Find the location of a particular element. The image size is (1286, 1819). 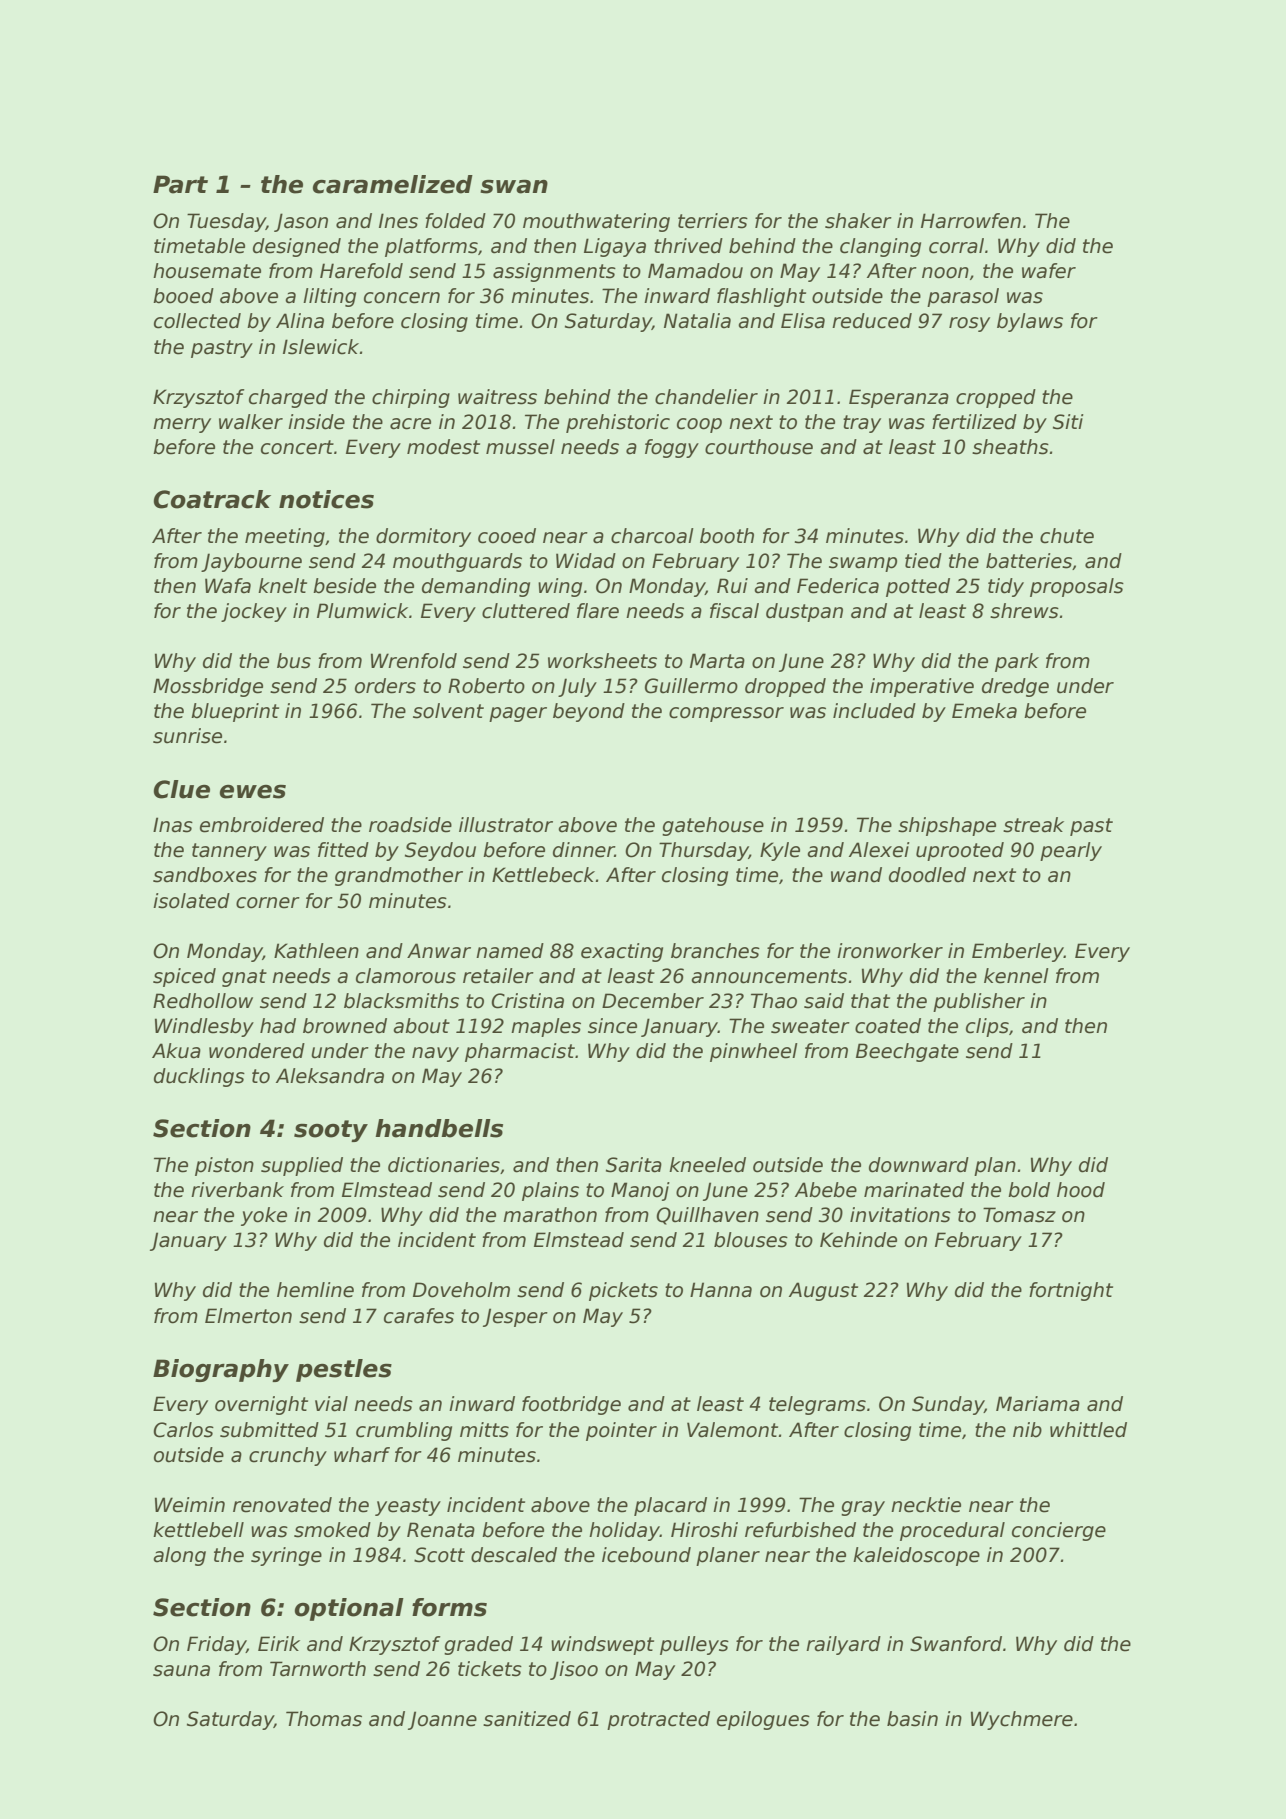

Part is located at coordinates (180, 184).
